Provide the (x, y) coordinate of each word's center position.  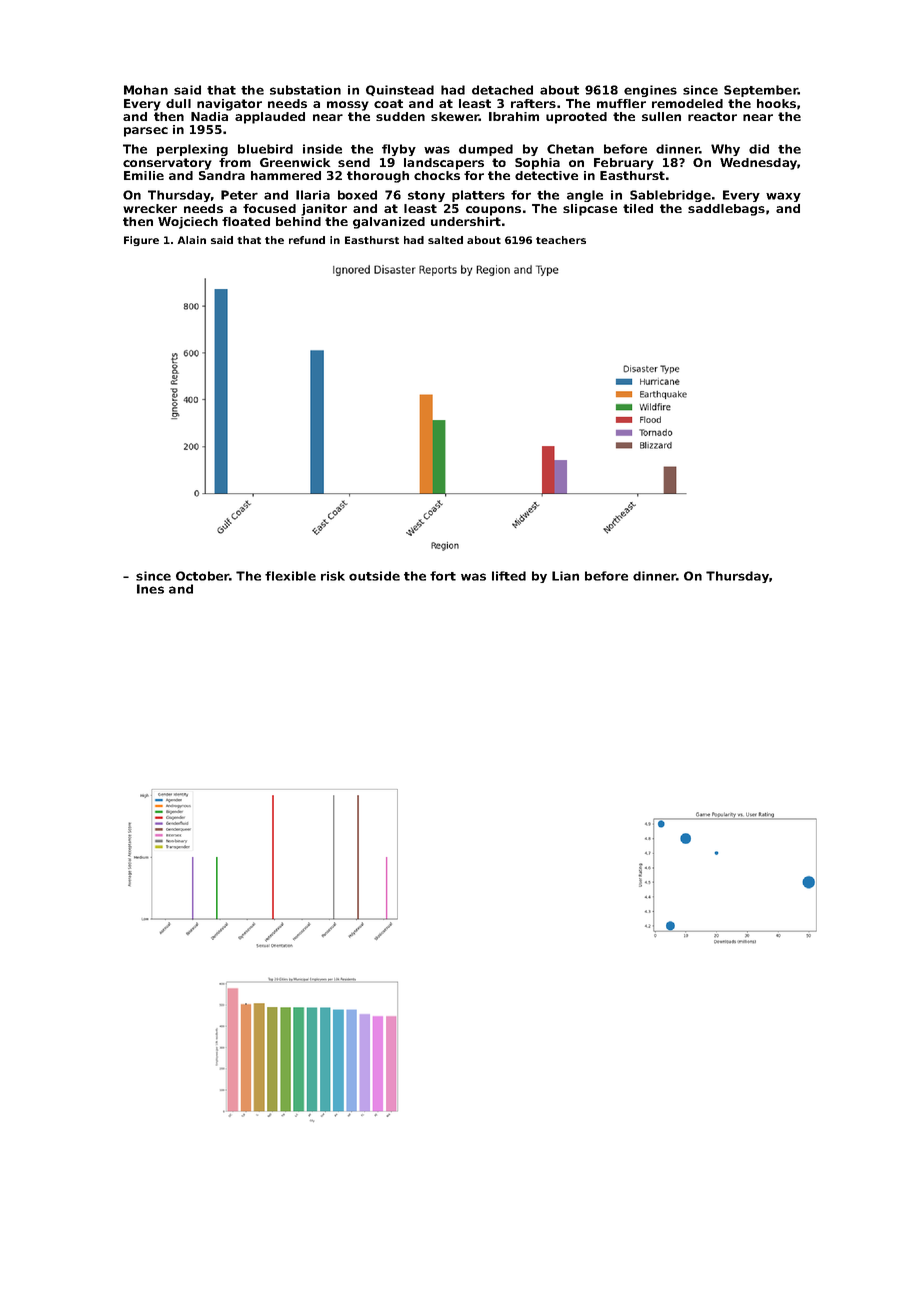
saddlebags (726, 210)
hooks (776, 103)
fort (443, 576)
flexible (290, 576)
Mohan (146, 90)
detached (502, 90)
